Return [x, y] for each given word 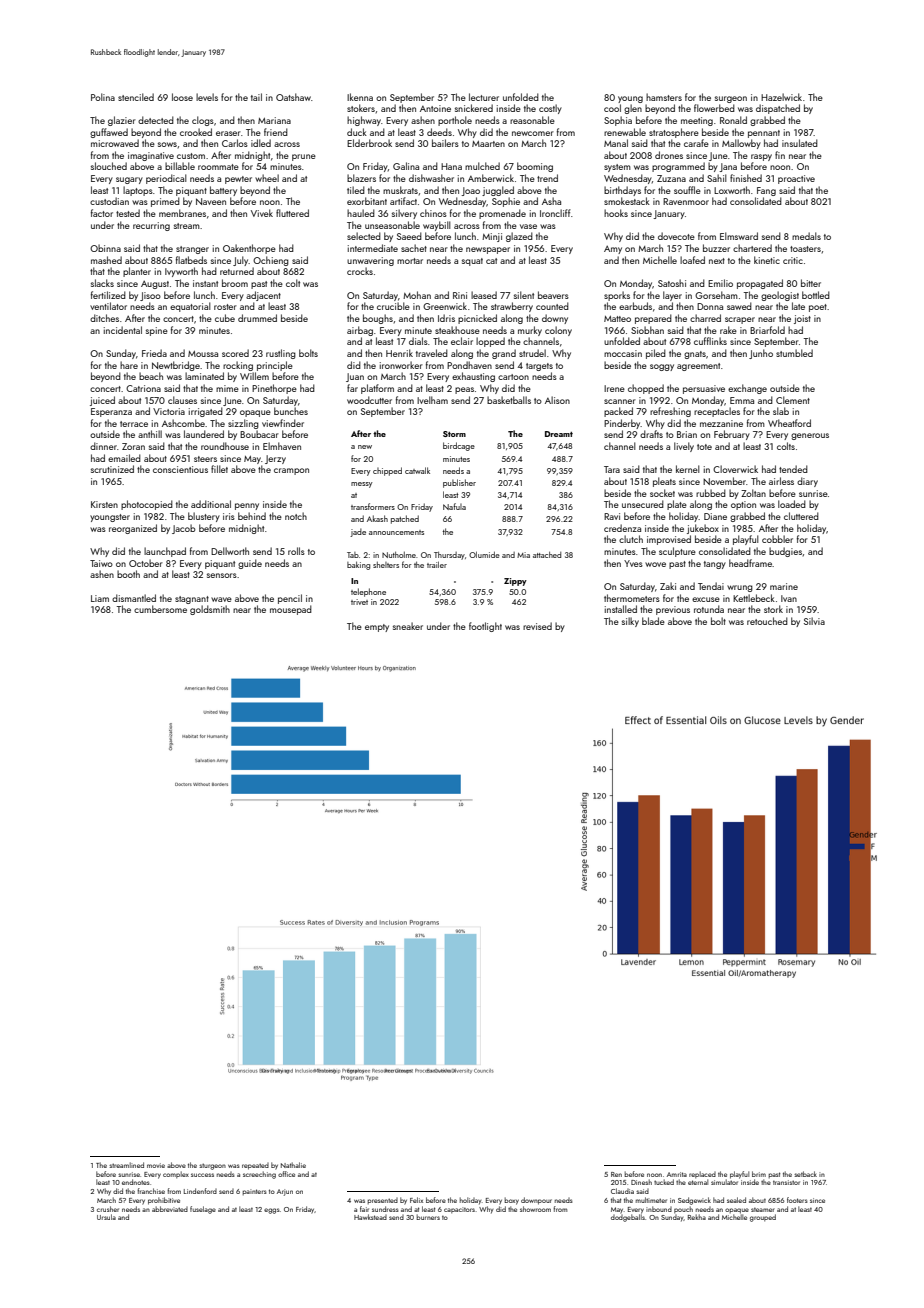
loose [182, 97]
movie [156, 1165]
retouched [767, 621]
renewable [625, 132]
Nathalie [293, 1165]
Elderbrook [369, 143]
